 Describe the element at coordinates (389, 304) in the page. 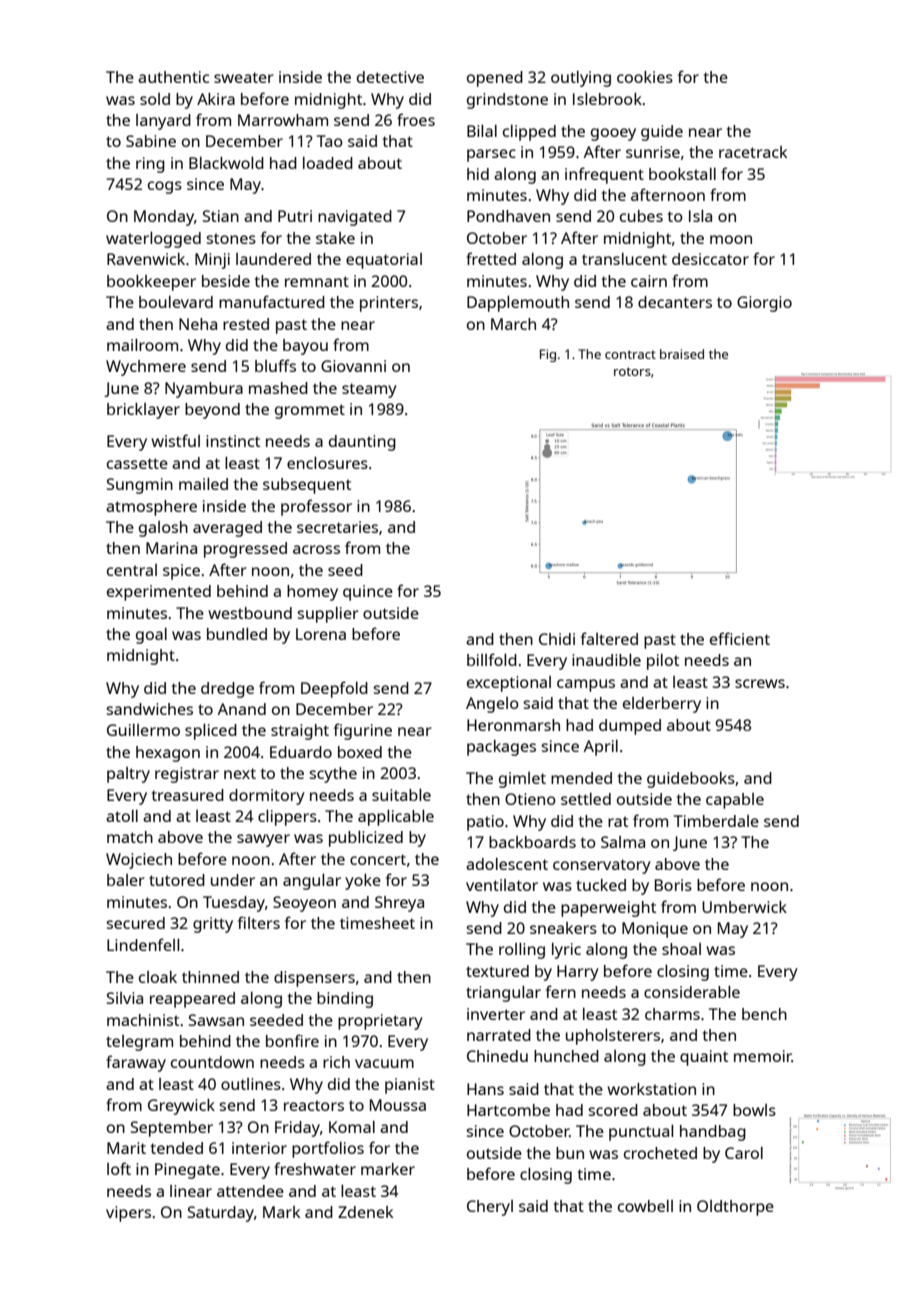

I see `printers` at that location.
